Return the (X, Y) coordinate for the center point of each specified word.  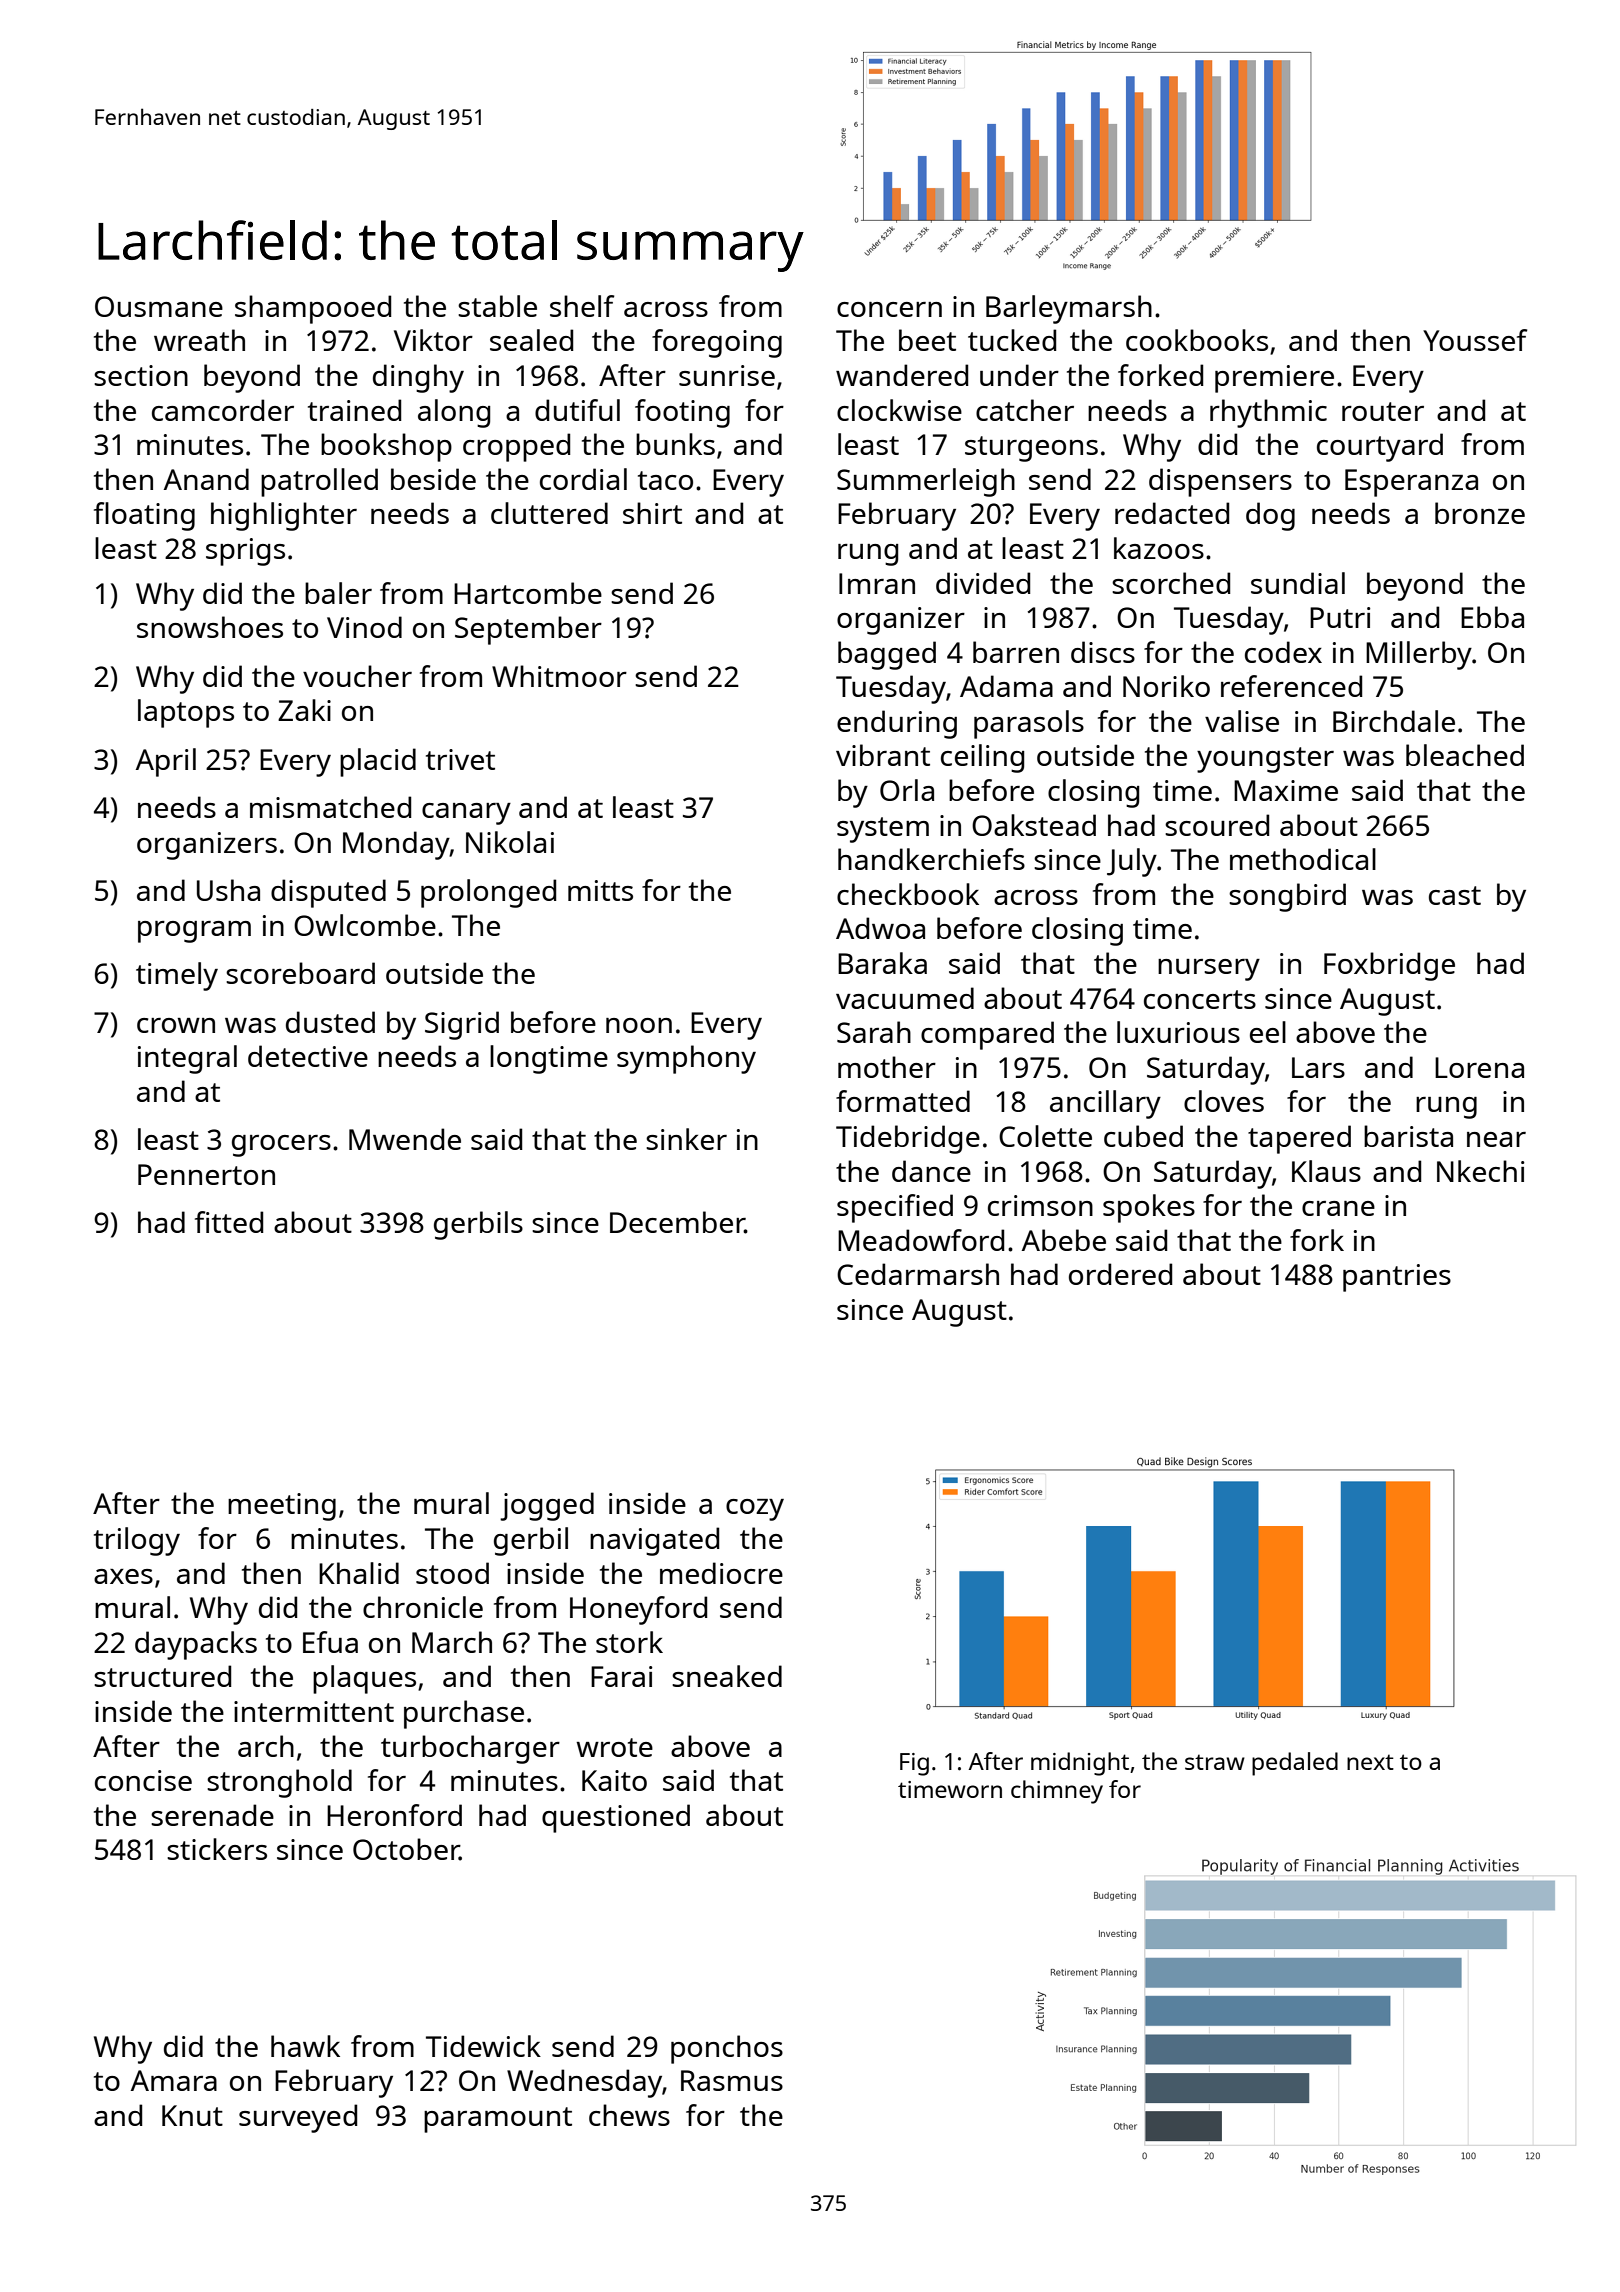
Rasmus (732, 2080)
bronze (1480, 513)
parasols (1029, 724)
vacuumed (905, 998)
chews (629, 2115)
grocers (281, 1146)
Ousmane (159, 306)
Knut (192, 2115)
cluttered (549, 513)
